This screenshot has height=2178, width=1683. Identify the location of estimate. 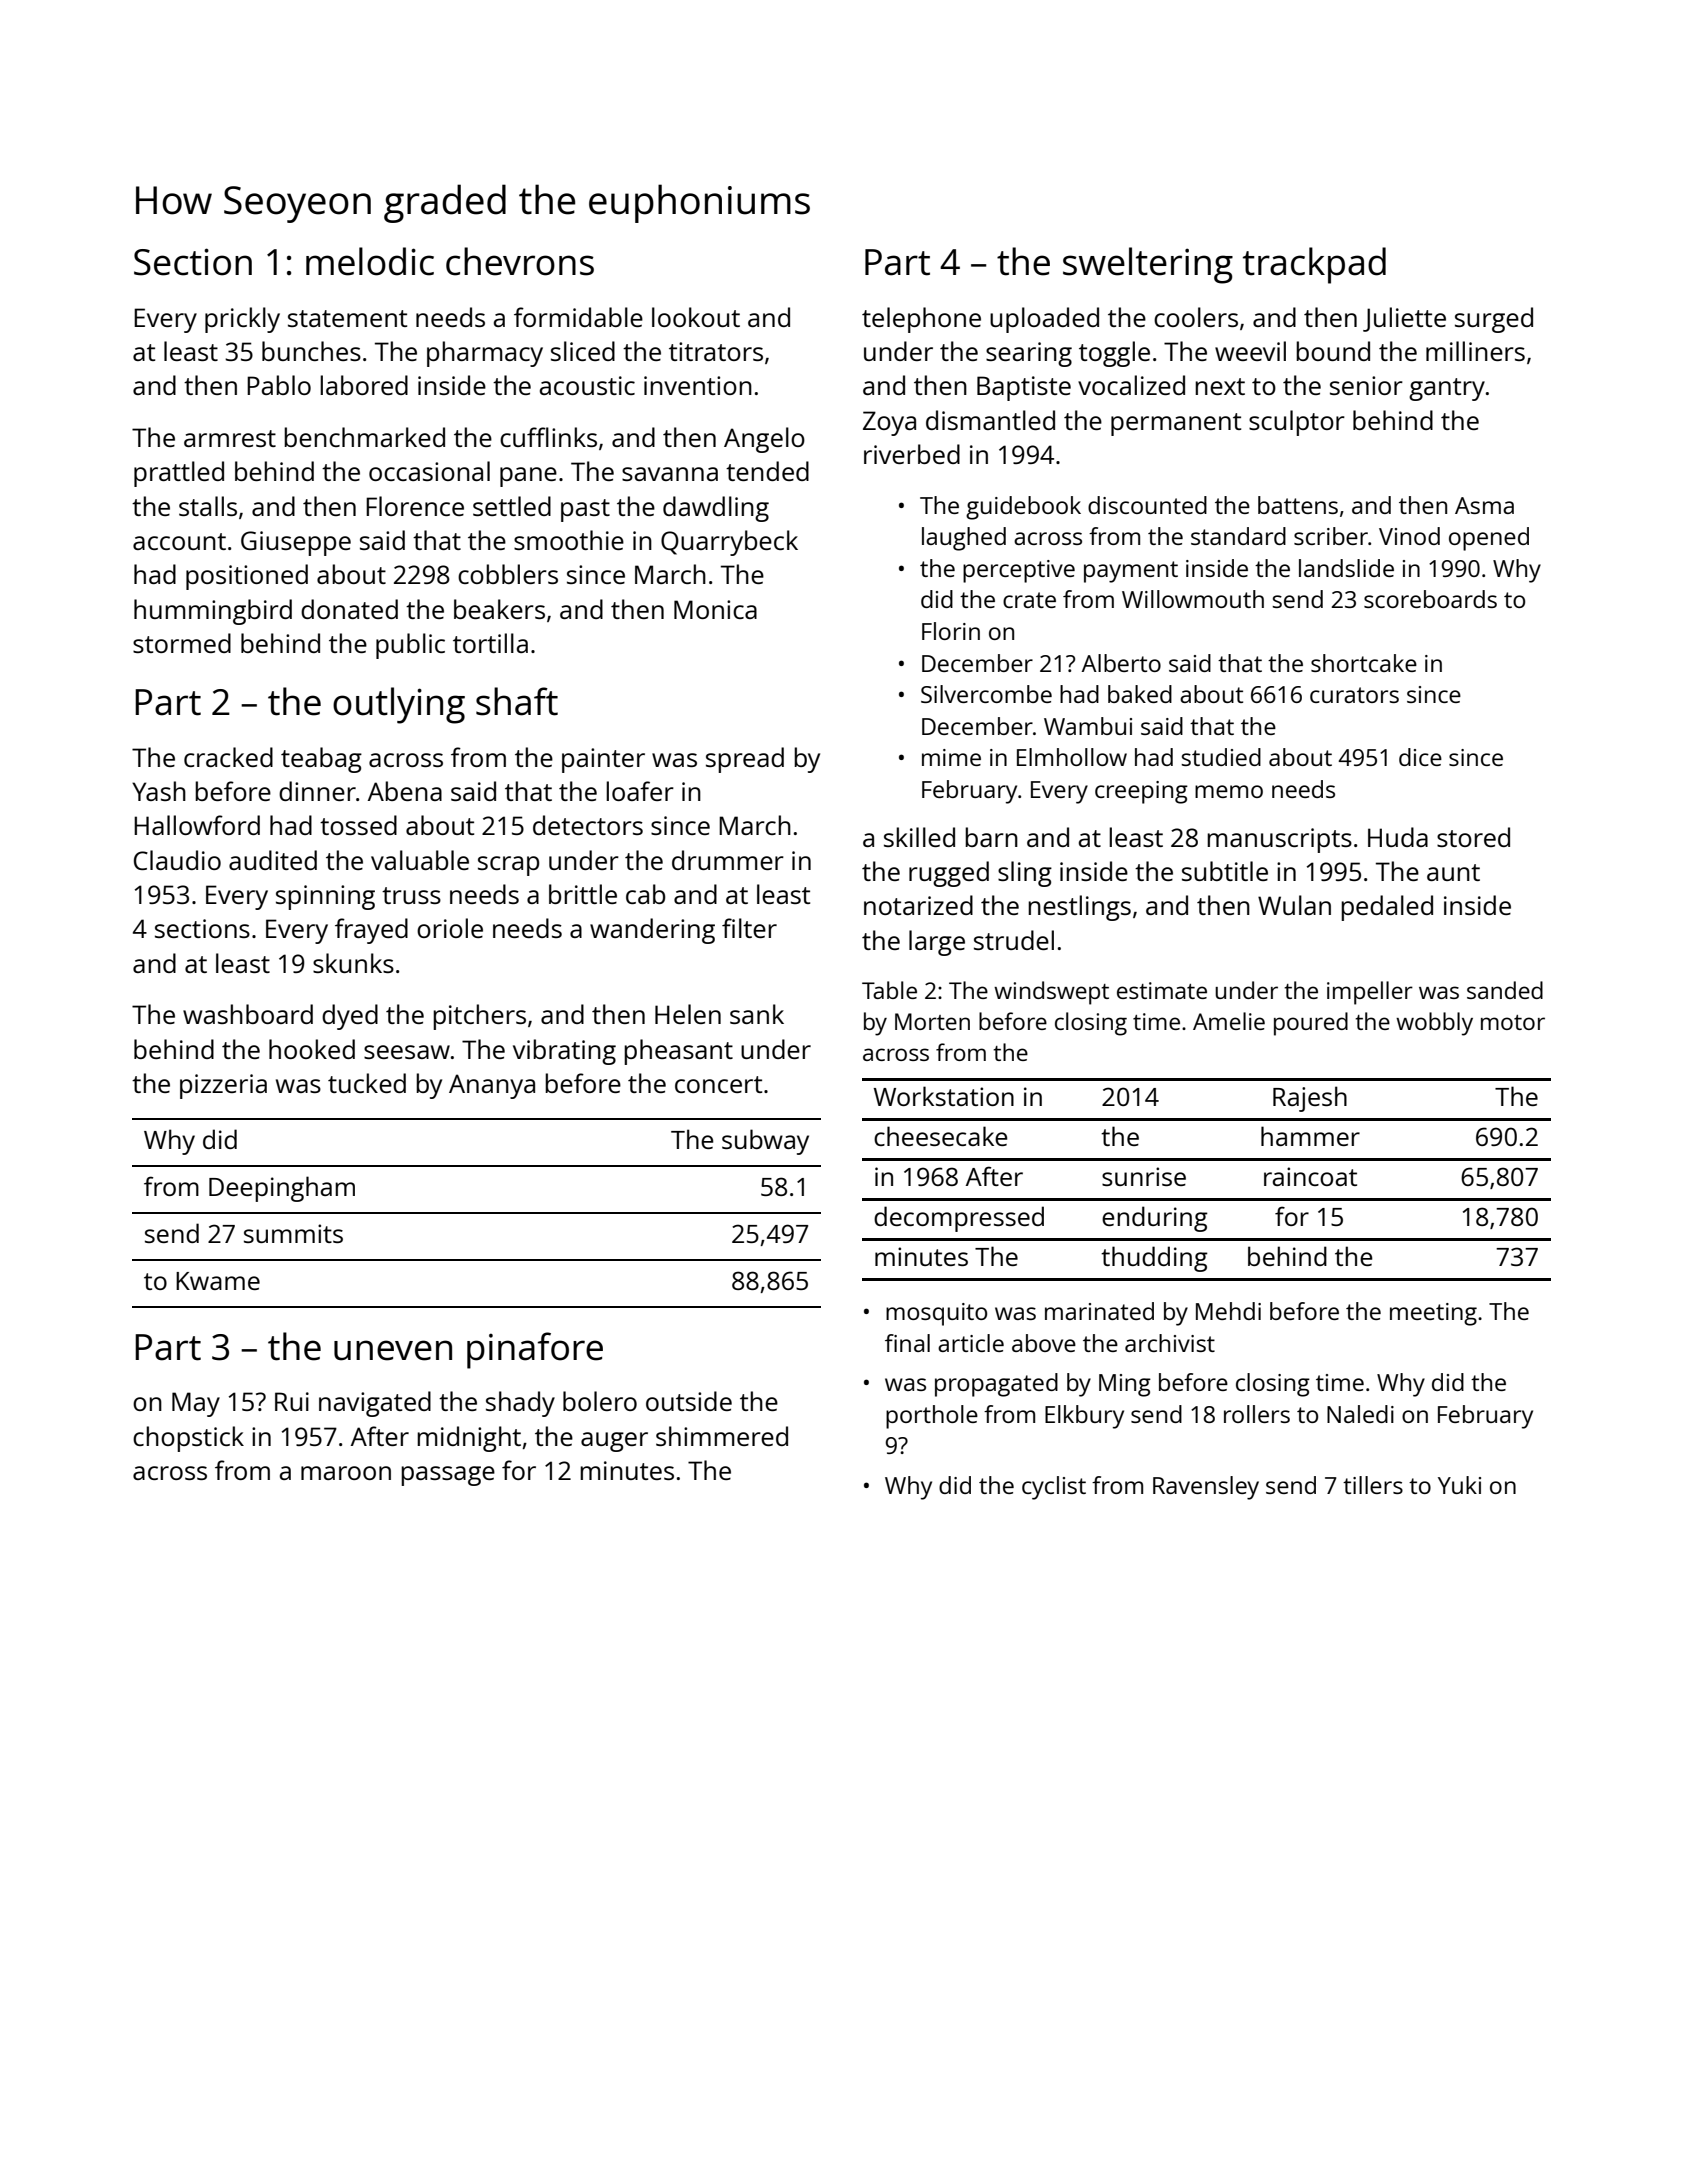
(1162, 990).
